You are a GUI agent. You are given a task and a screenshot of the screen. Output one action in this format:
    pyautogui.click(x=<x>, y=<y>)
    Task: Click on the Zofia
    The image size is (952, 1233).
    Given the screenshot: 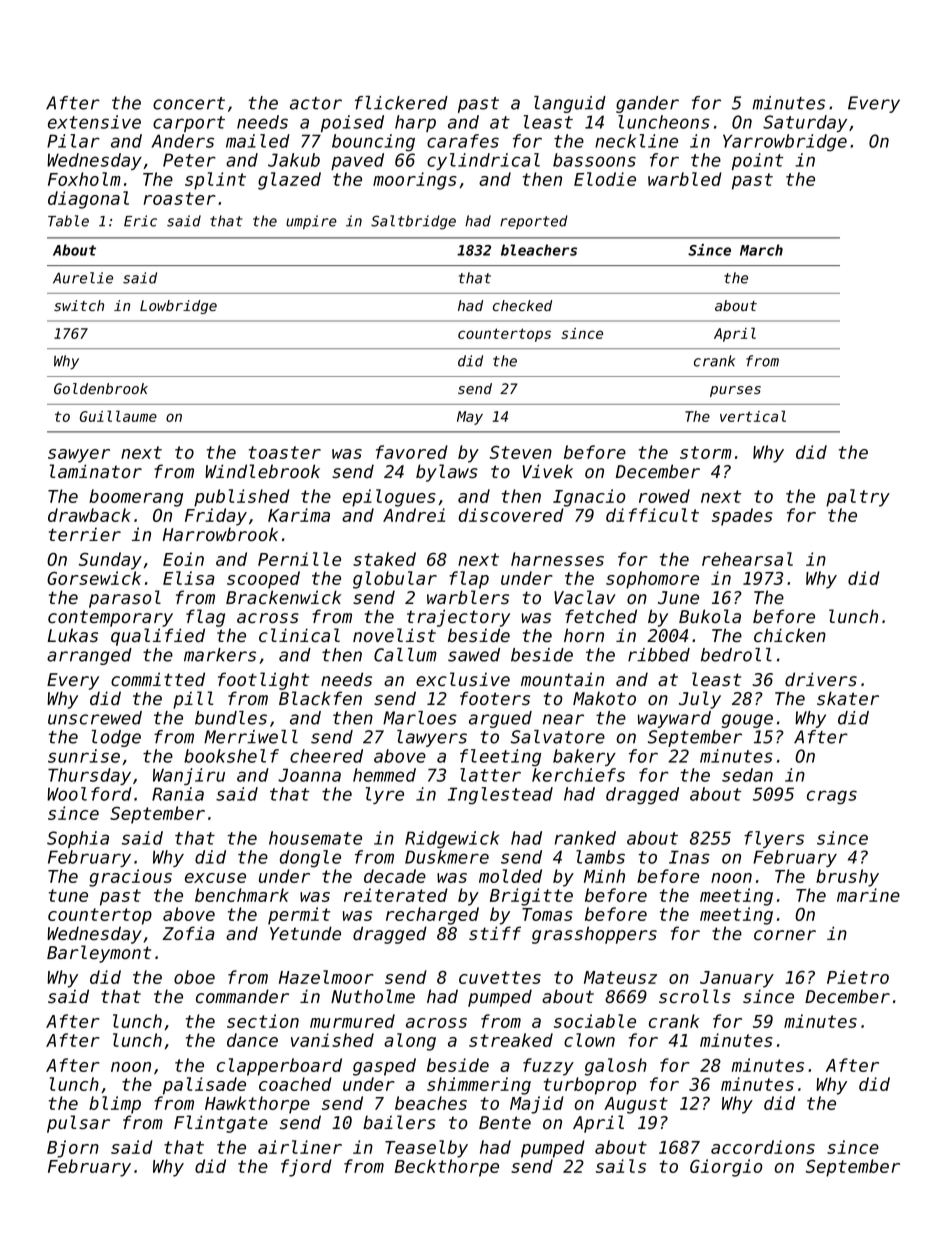 What is the action you would take?
    pyautogui.click(x=189, y=933)
